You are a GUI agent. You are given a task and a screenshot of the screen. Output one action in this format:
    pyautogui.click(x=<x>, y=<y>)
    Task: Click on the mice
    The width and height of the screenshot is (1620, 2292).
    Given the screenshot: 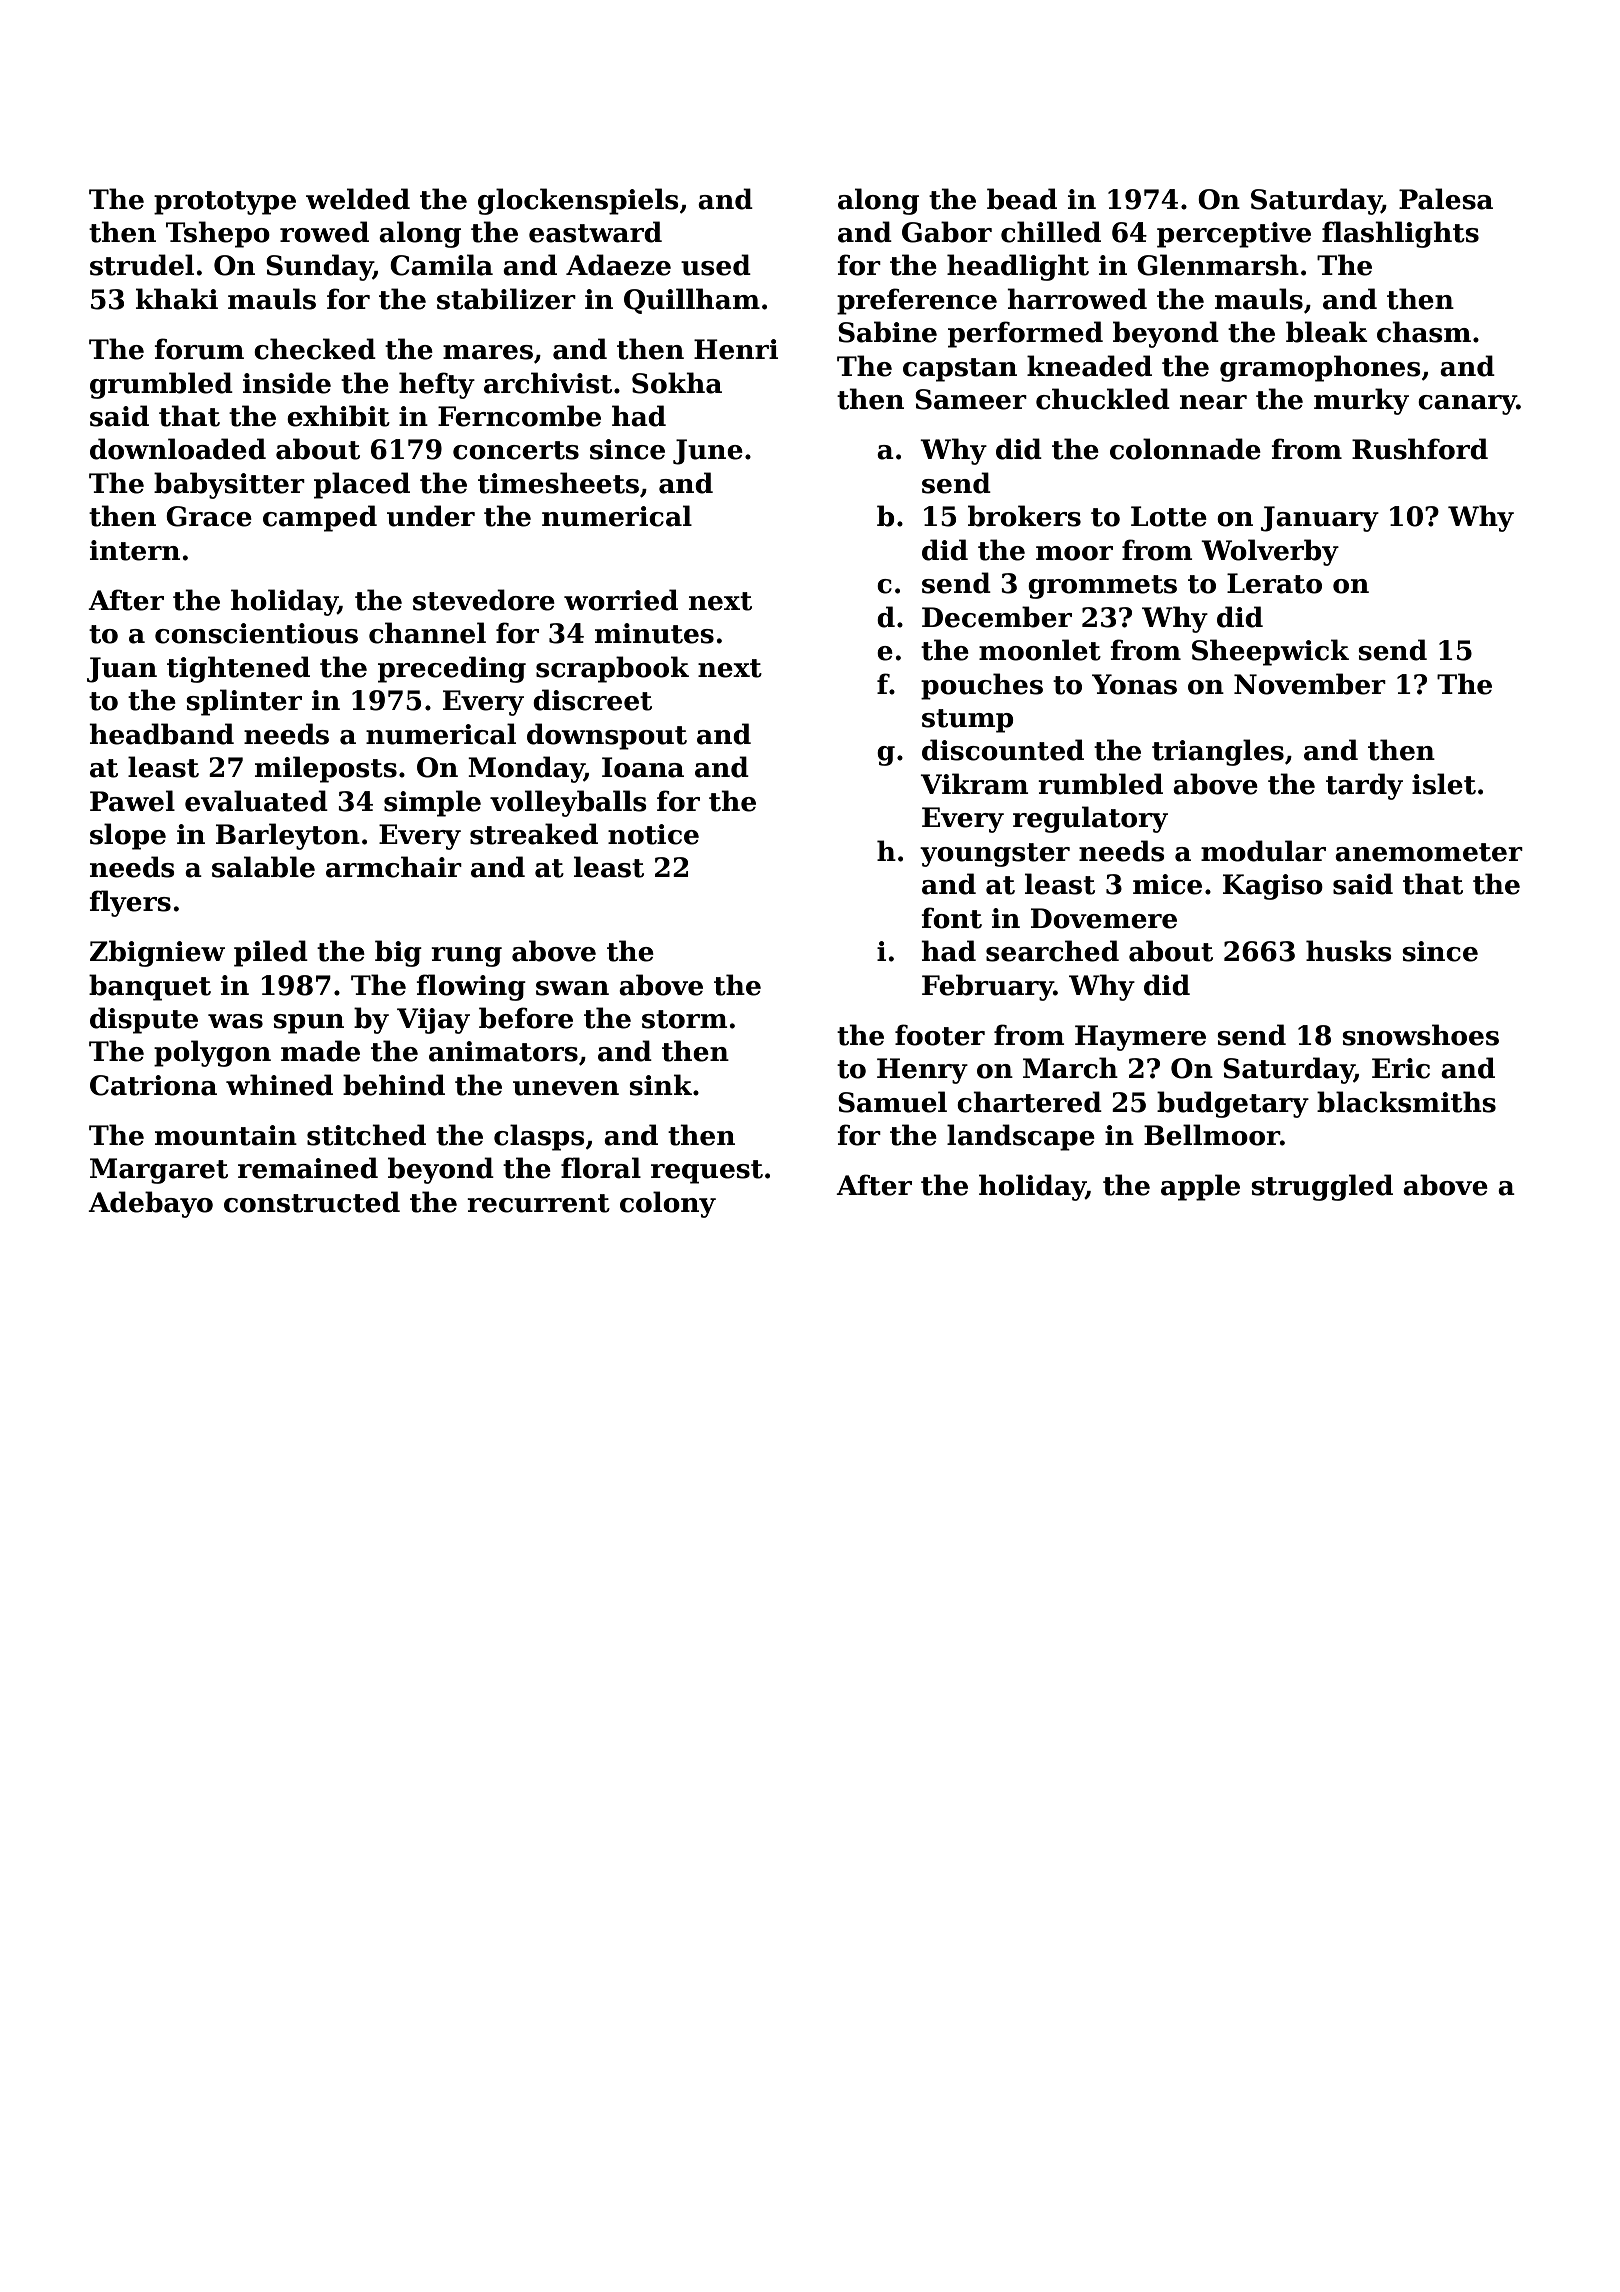 What is the action you would take?
    pyautogui.click(x=1167, y=884)
